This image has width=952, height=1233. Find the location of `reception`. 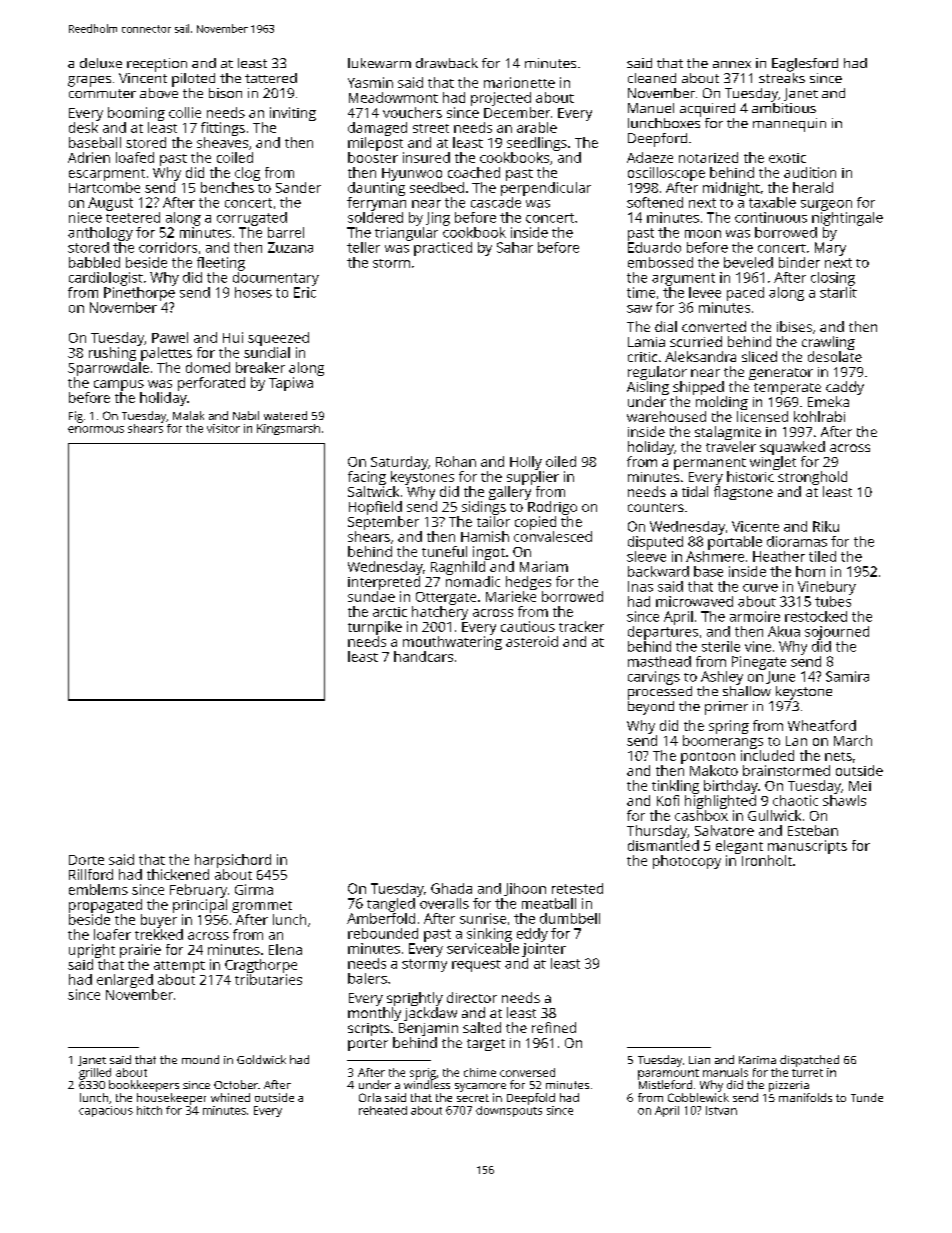

reception is located at coordinates (157, 65).
